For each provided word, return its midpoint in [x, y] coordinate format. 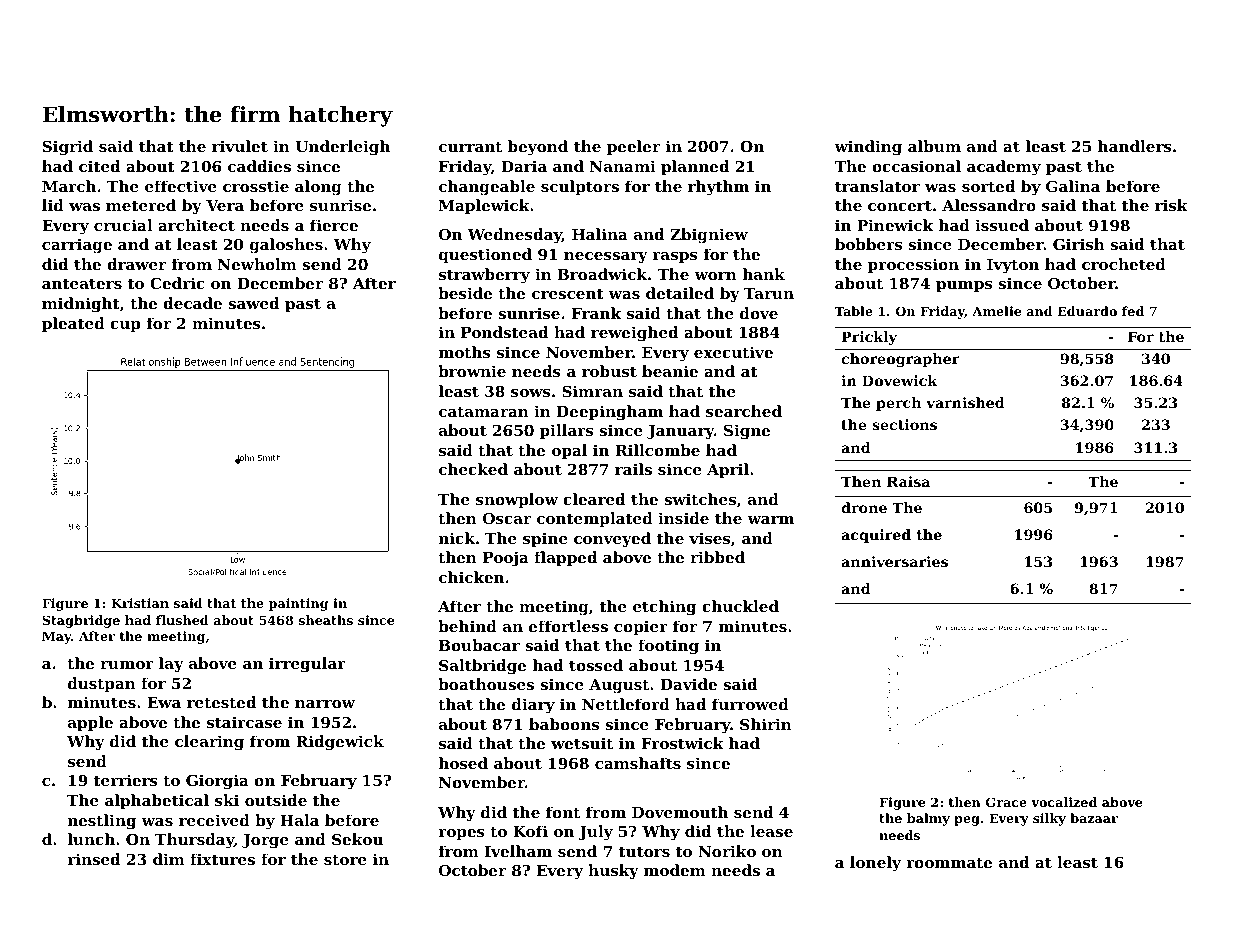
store [345, 859]
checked [473, 469]
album [934, 146]
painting [298, 604]
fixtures [222, 859]
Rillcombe [657, 450]
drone [864, 507]
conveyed [612, 540]
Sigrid [68, 148]
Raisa [908, 481]
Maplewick [484, 206]
